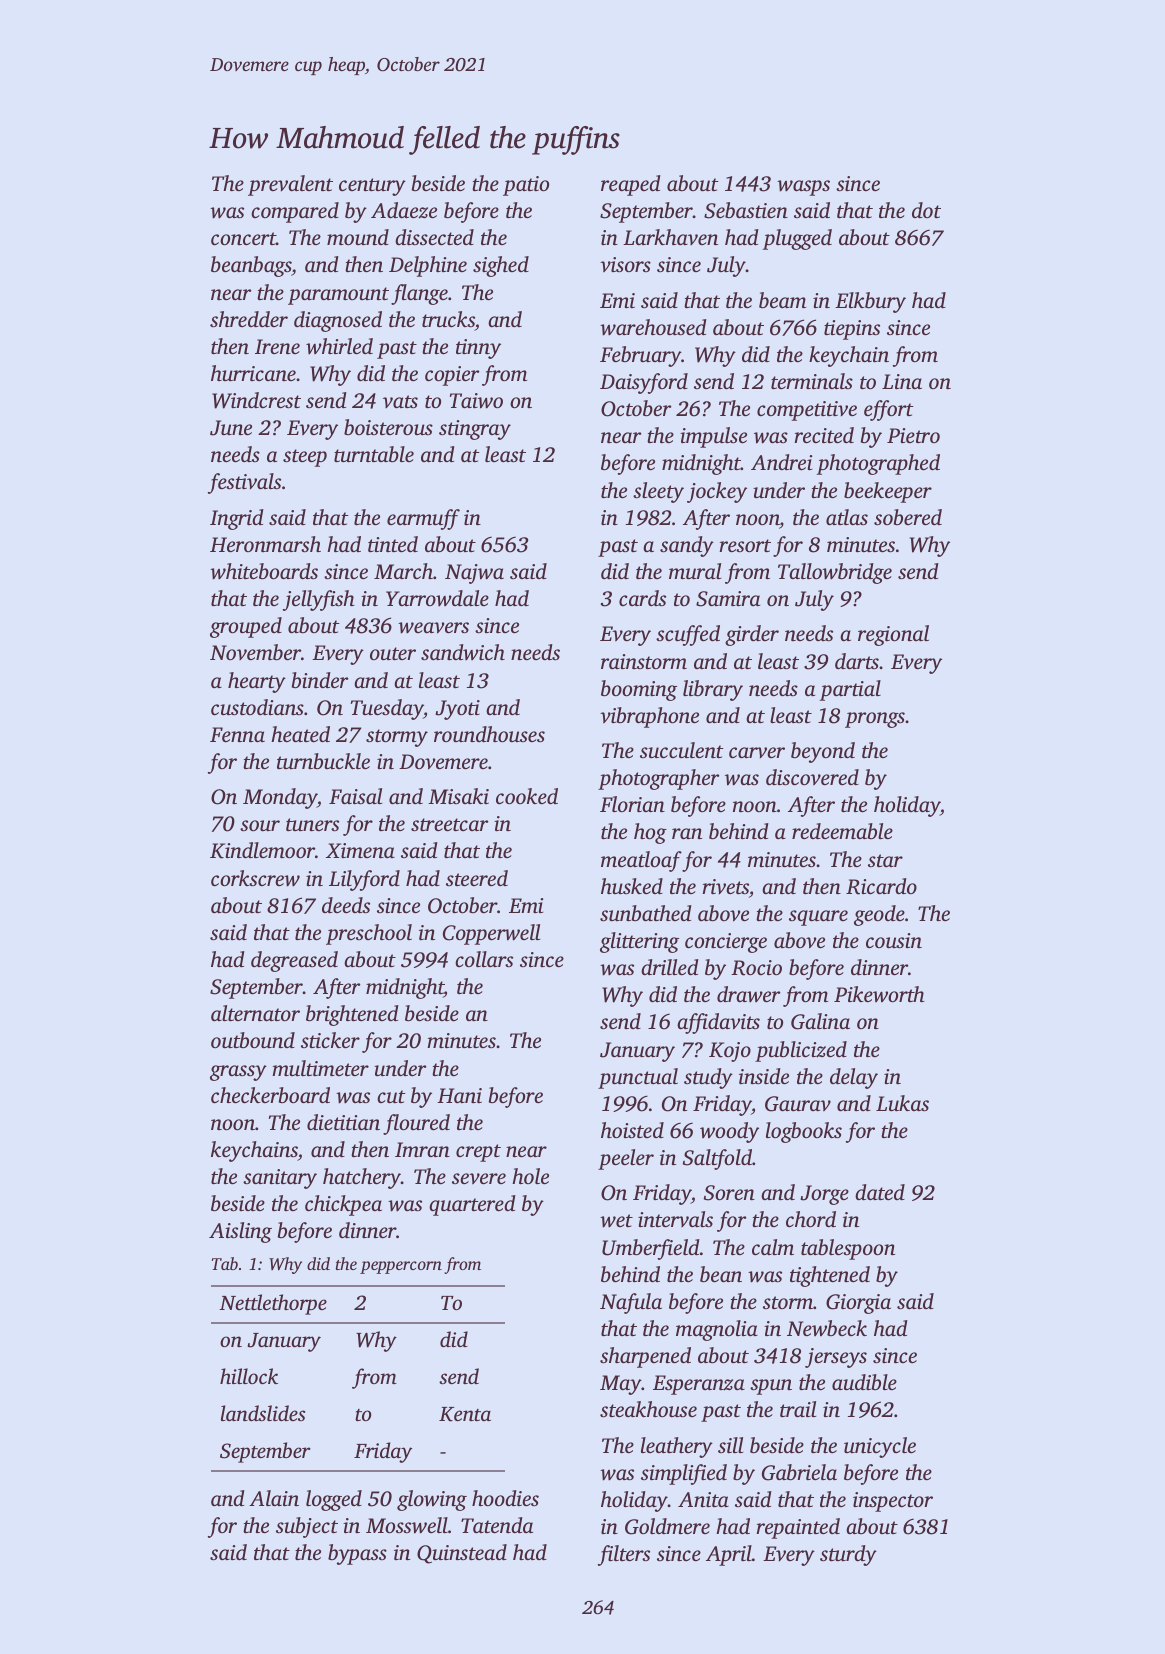 This page has height=1654, width=1165. What do you see at coordinates (870, 302) in the page?
I see `Elkbury` at bounding box center [870, 302].
